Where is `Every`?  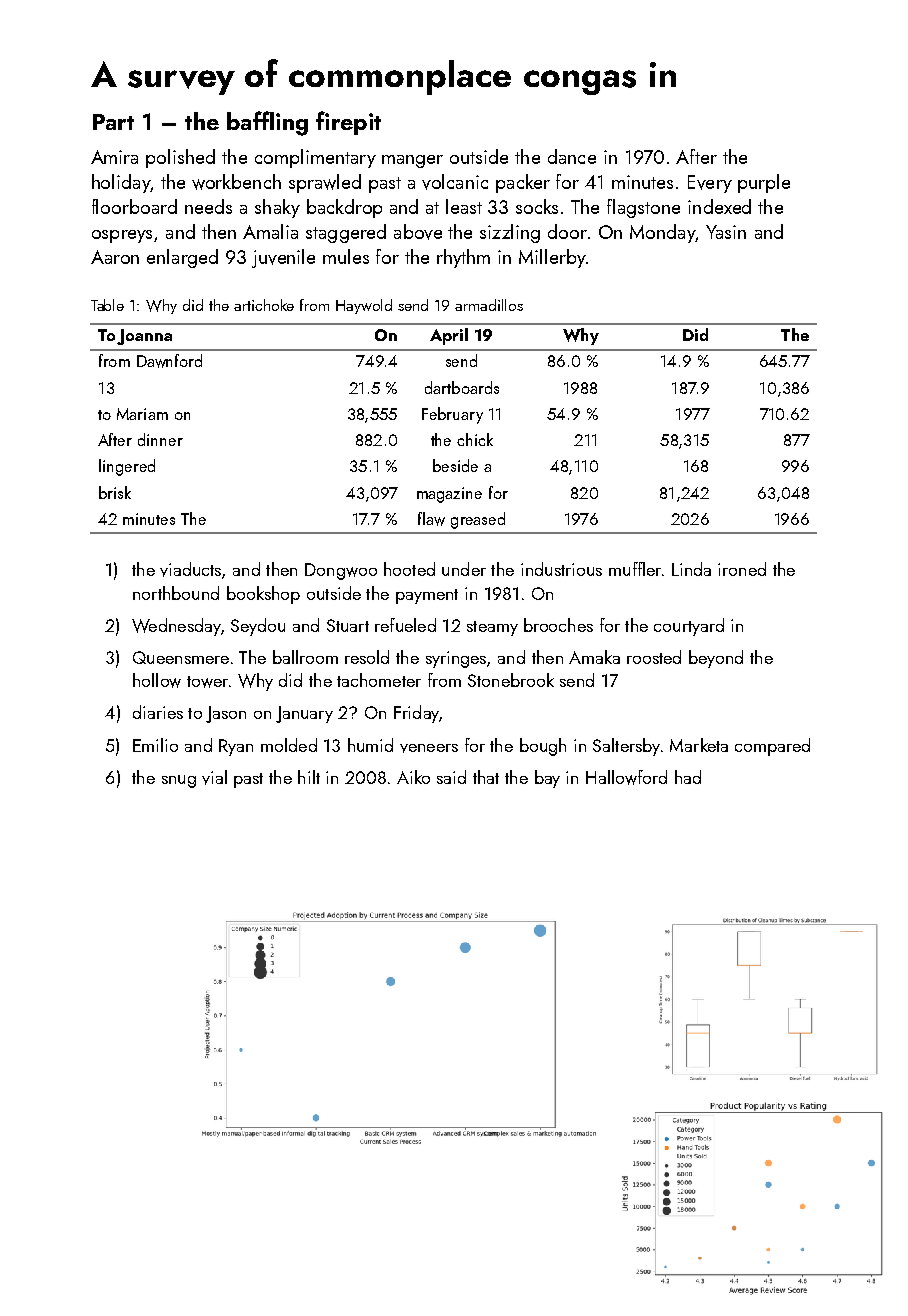 Every is located at coordinates (710, 184).
